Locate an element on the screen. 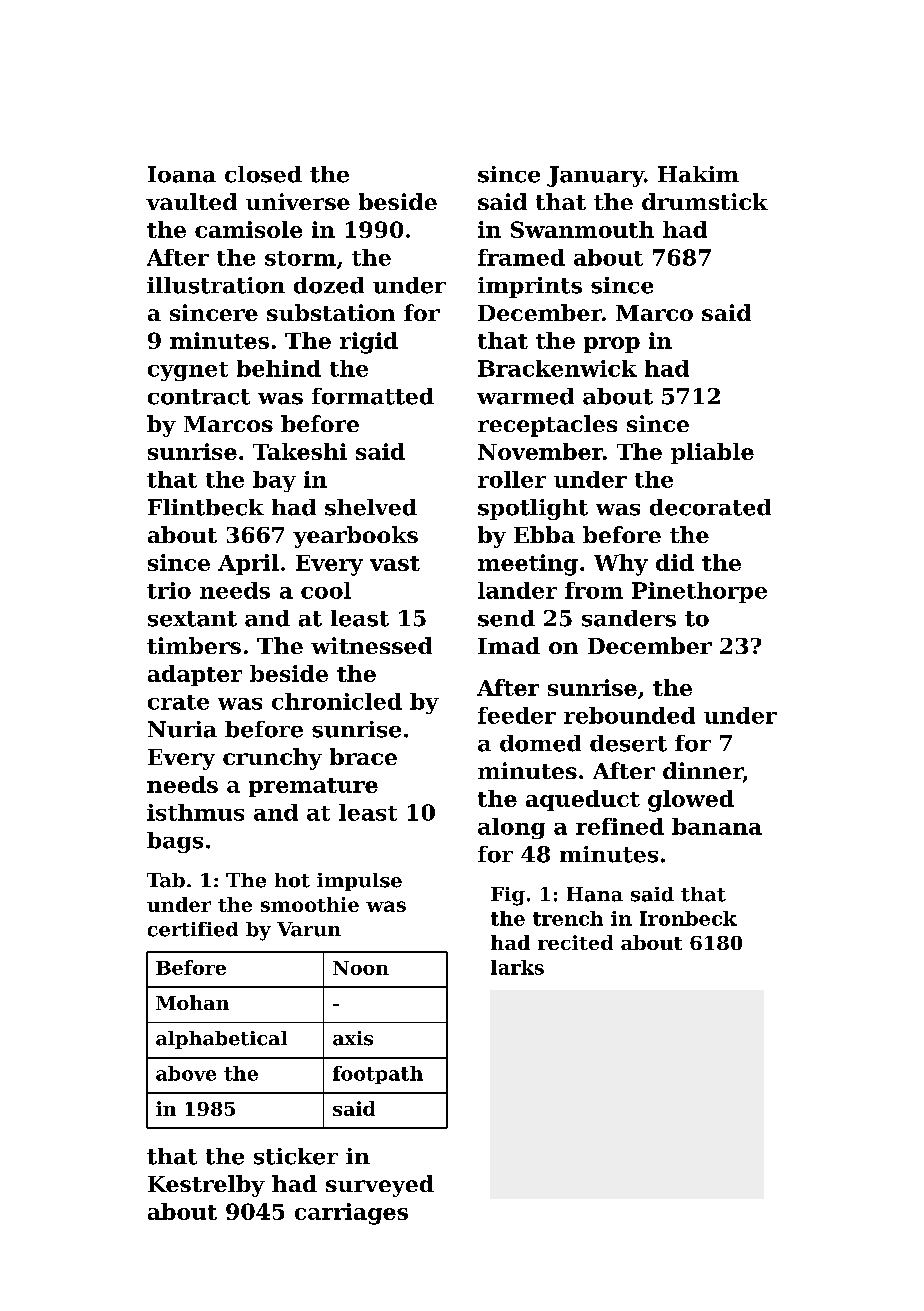  framed is located at coordinates (521, 257).
